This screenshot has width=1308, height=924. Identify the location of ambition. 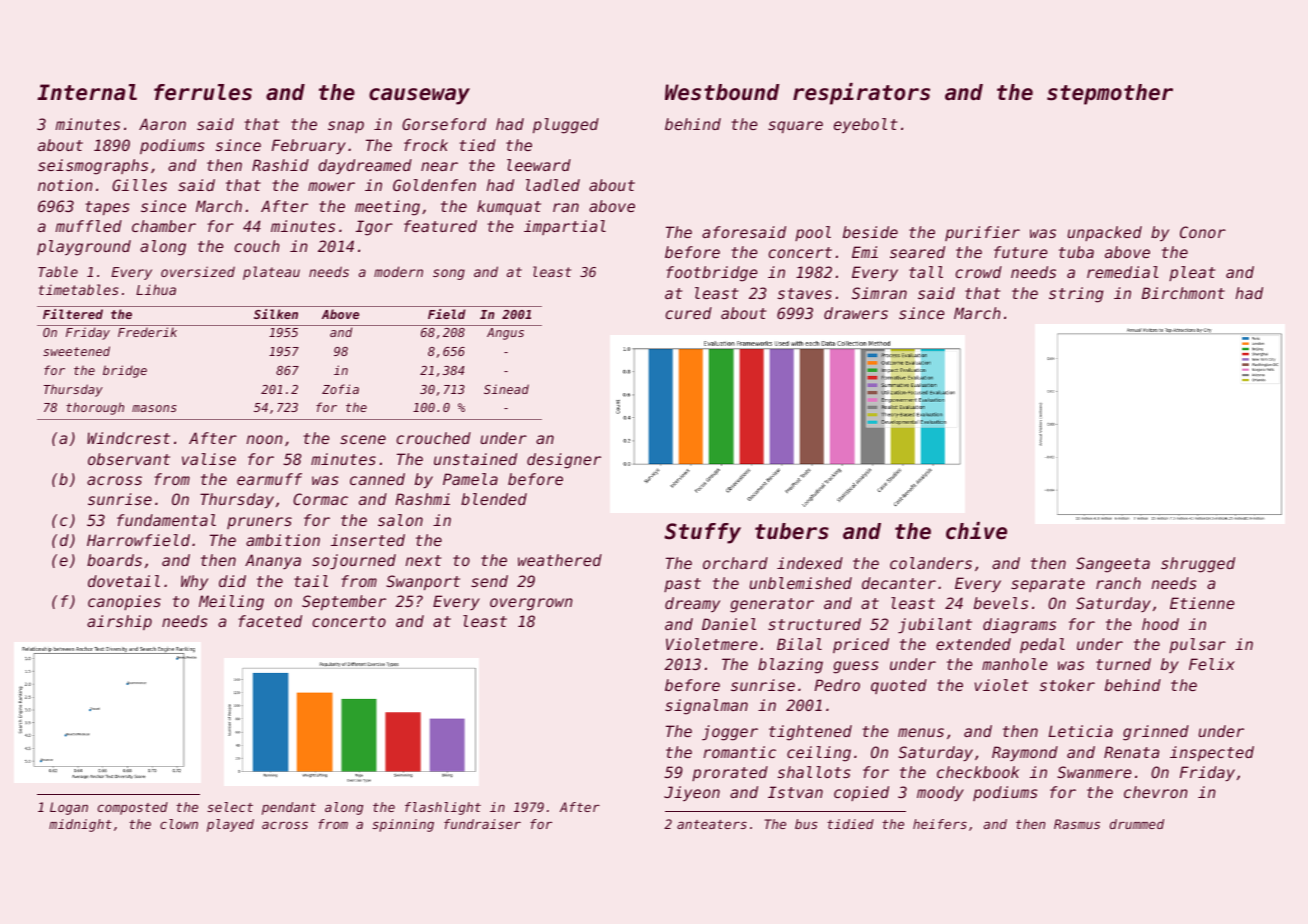
(283, 540).
